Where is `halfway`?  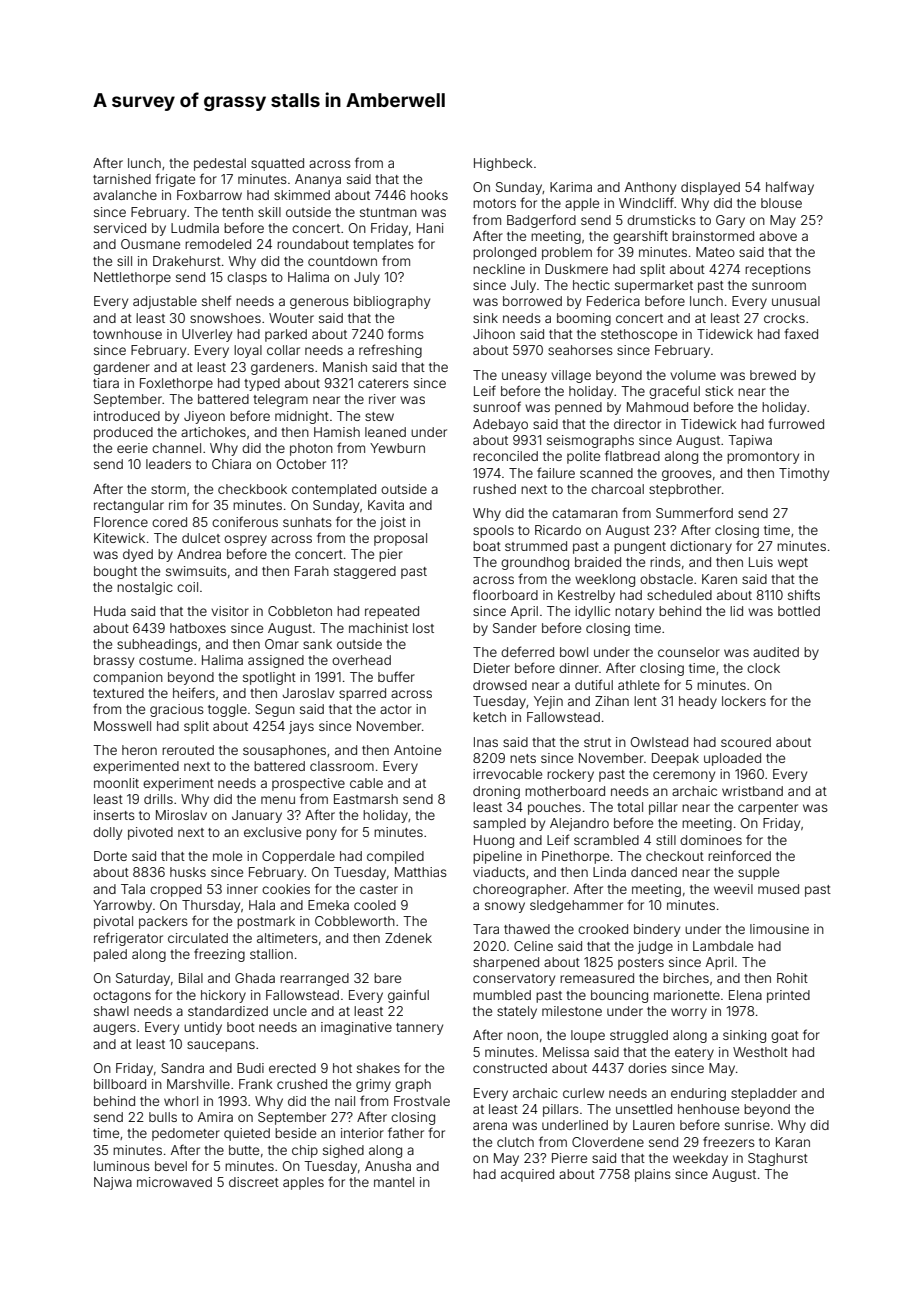 halfway is located at coordinates (790, 188).
